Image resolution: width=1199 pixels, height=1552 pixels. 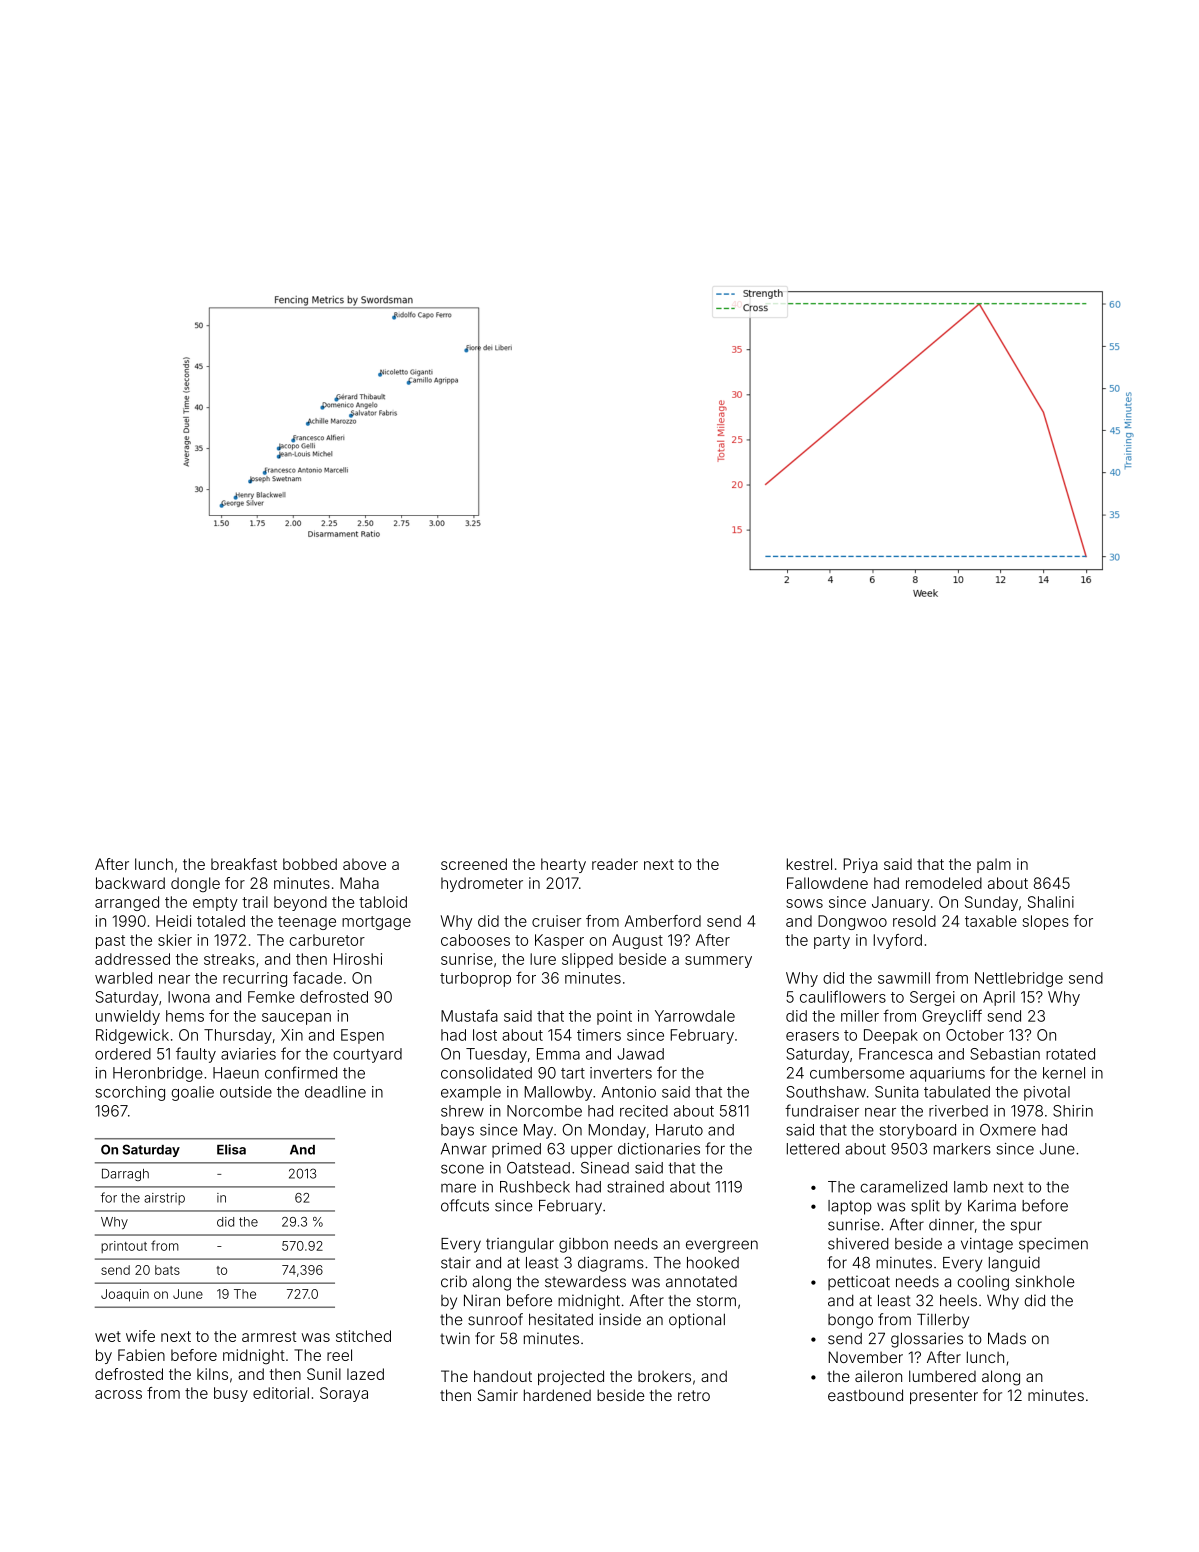 I want to click on Heronbridge, so click(x=158, y=1074).
